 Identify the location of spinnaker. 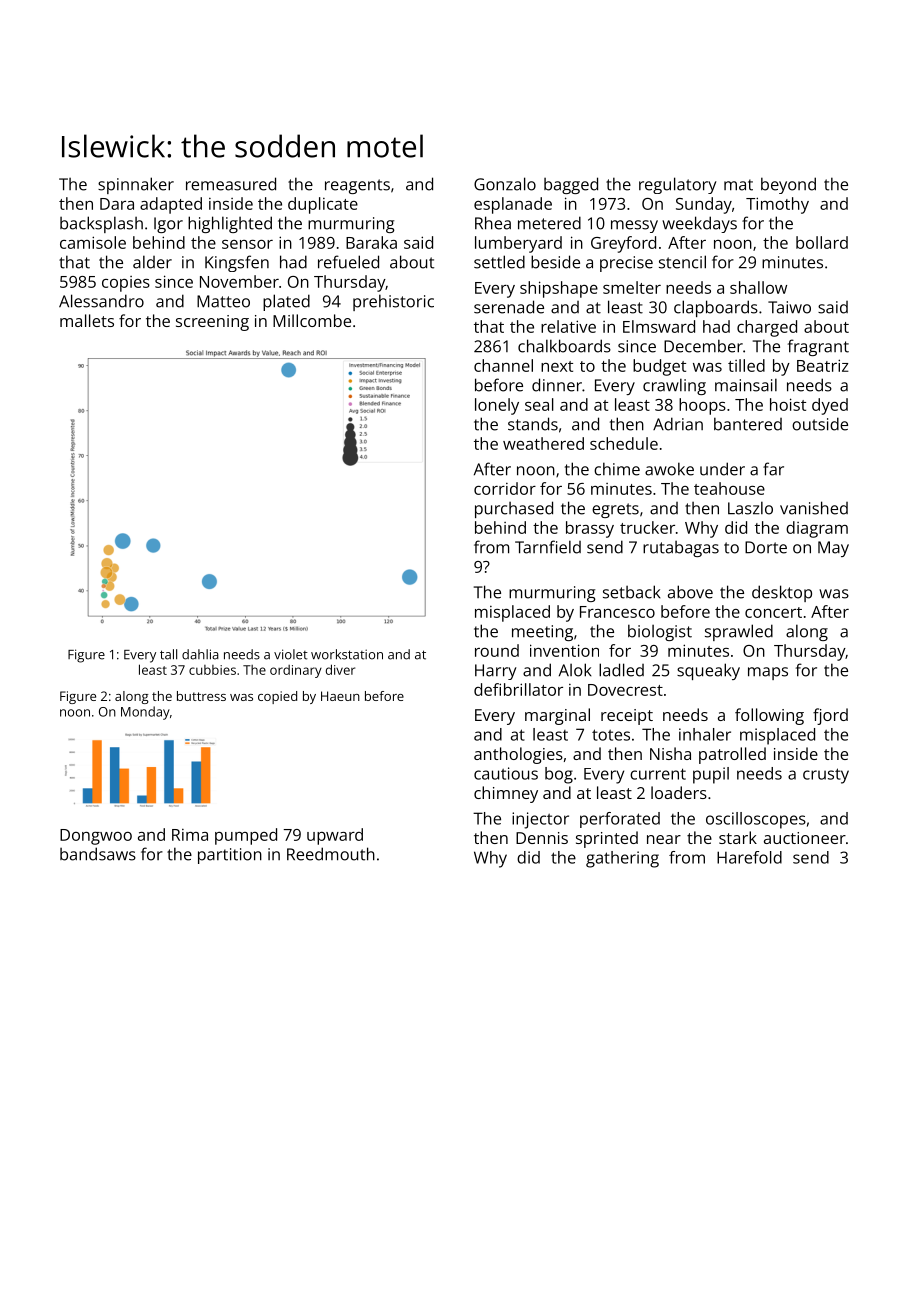
(136, 185).
